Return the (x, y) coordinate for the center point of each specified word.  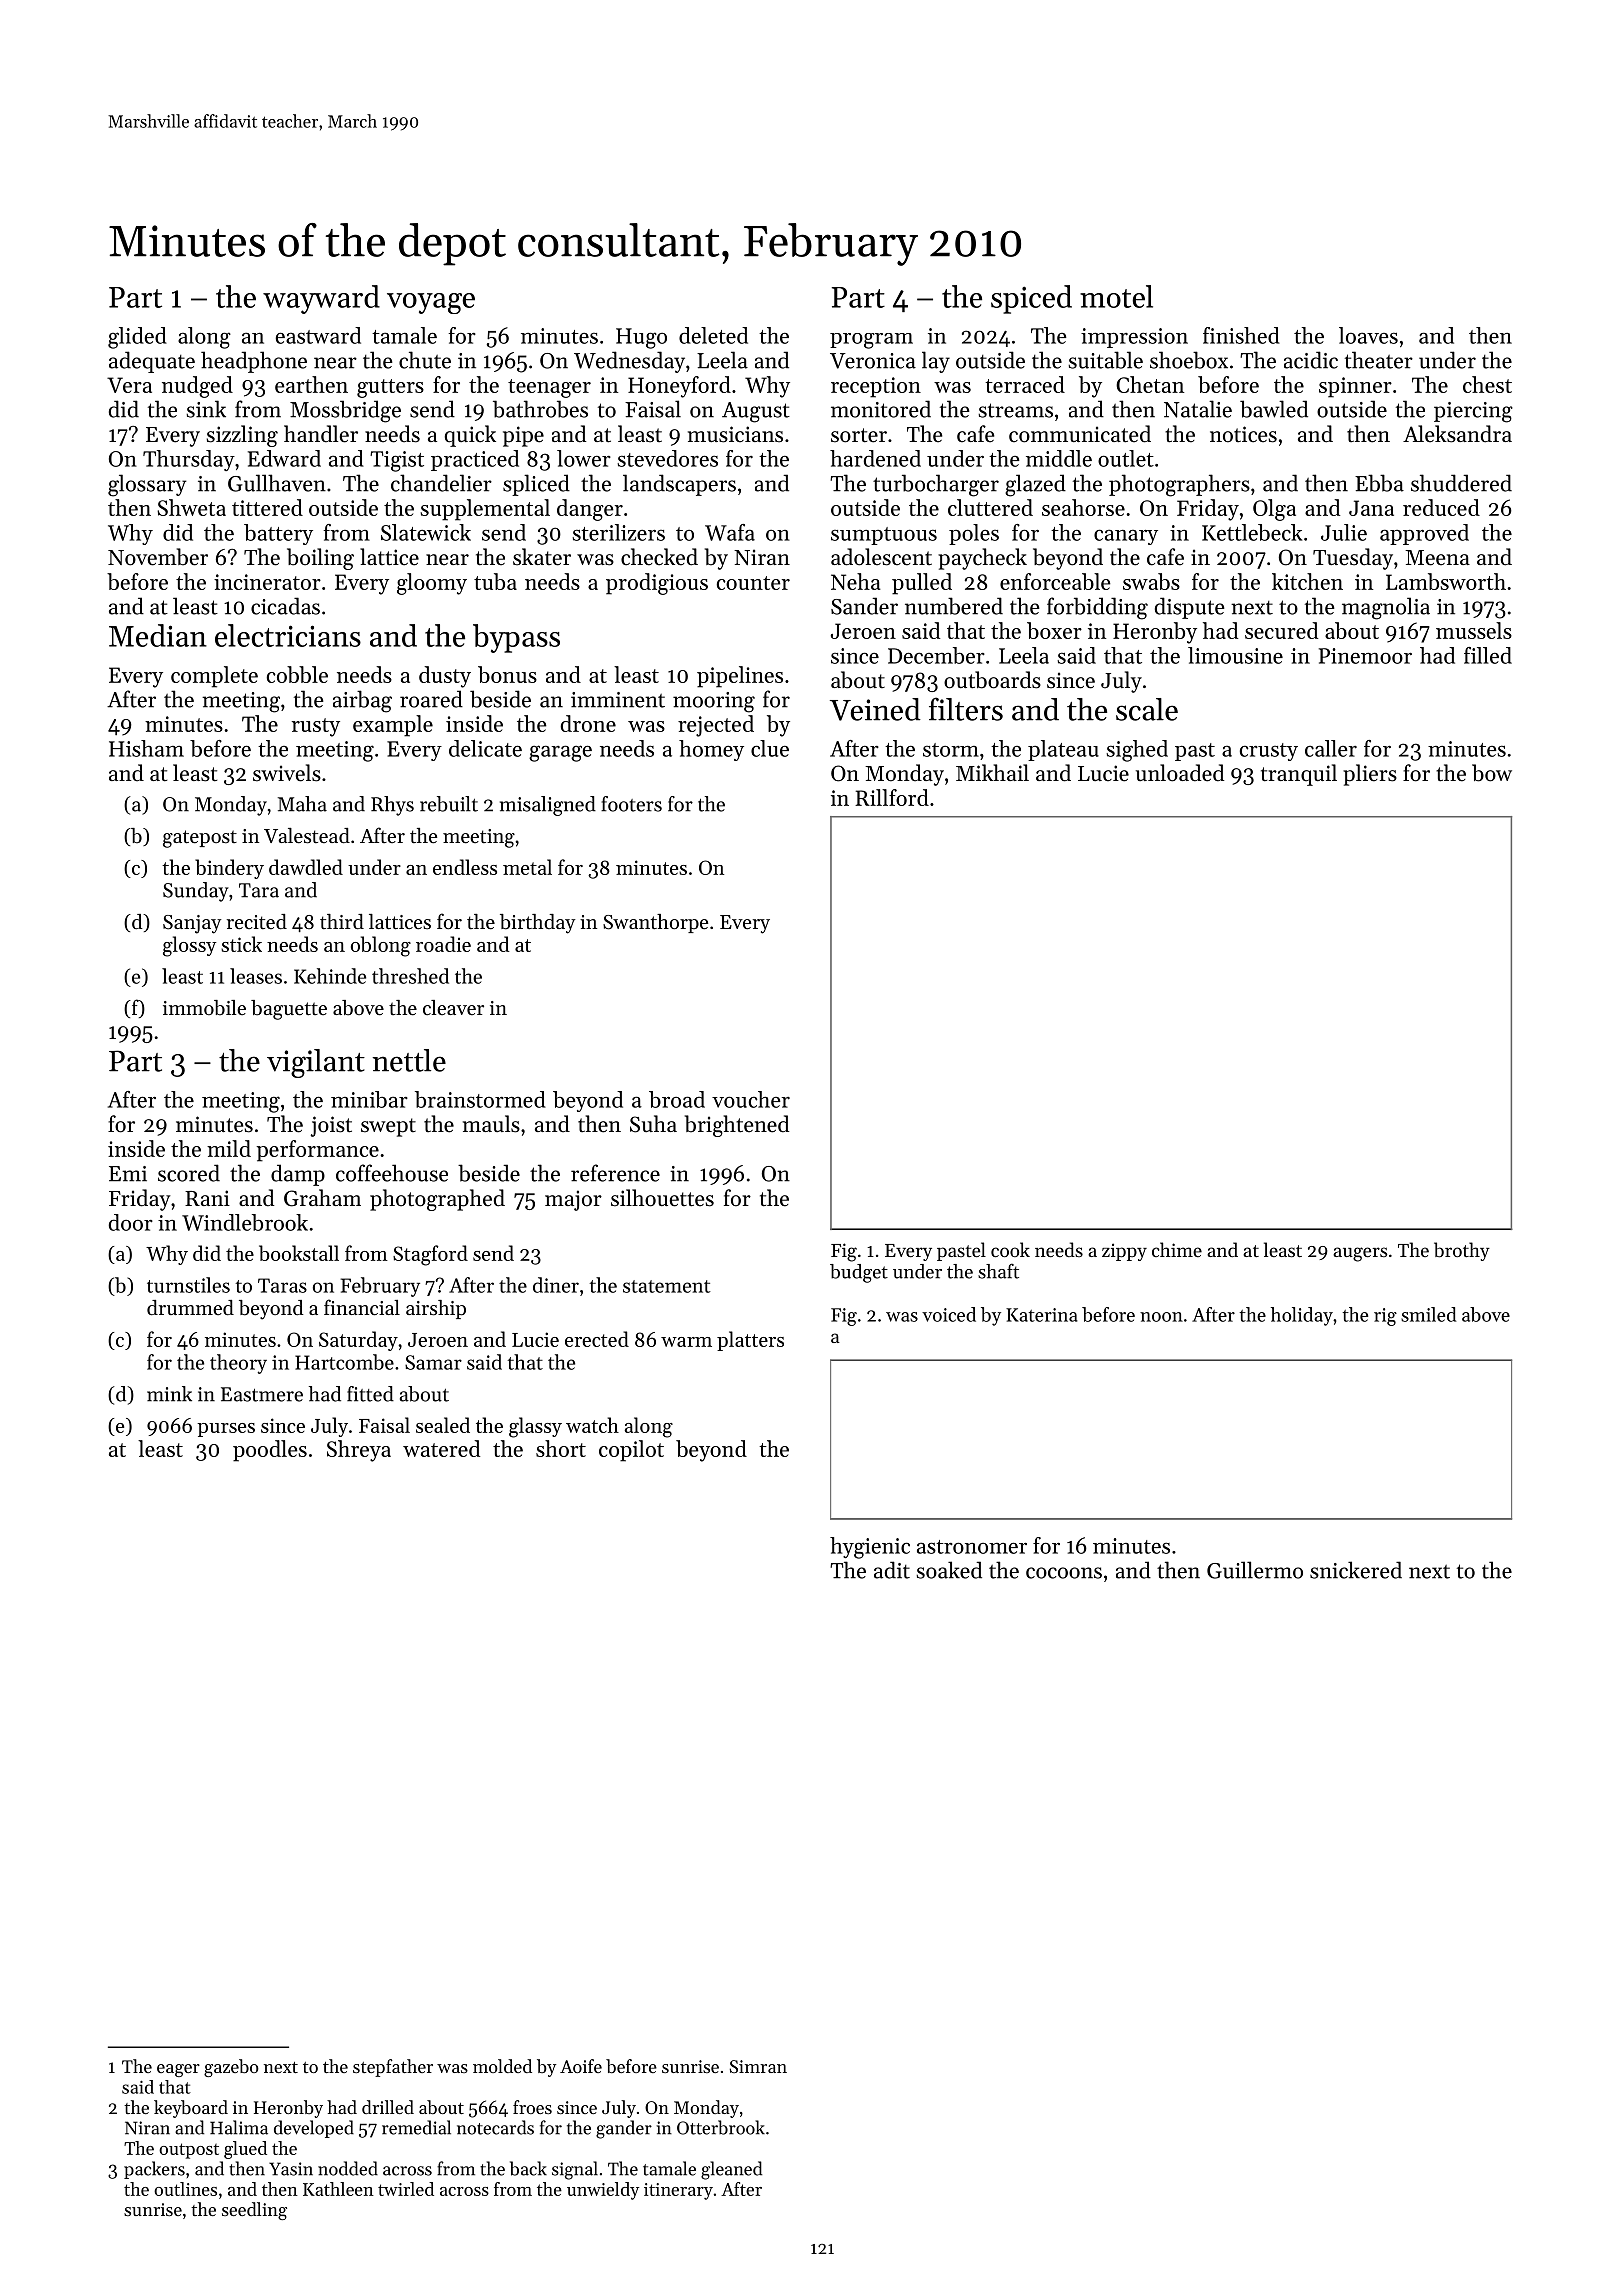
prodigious (657, 584)
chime (1177, 1249)
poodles (270, 1451)
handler (321, 434)
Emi (128, 1174)
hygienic (870, 1548)
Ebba (1379, 483)
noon (1161, 1317)
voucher (751, 1099)
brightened (737, 1126)
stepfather (393, 2068)
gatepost (200, 839)
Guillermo (1255, 1570)
